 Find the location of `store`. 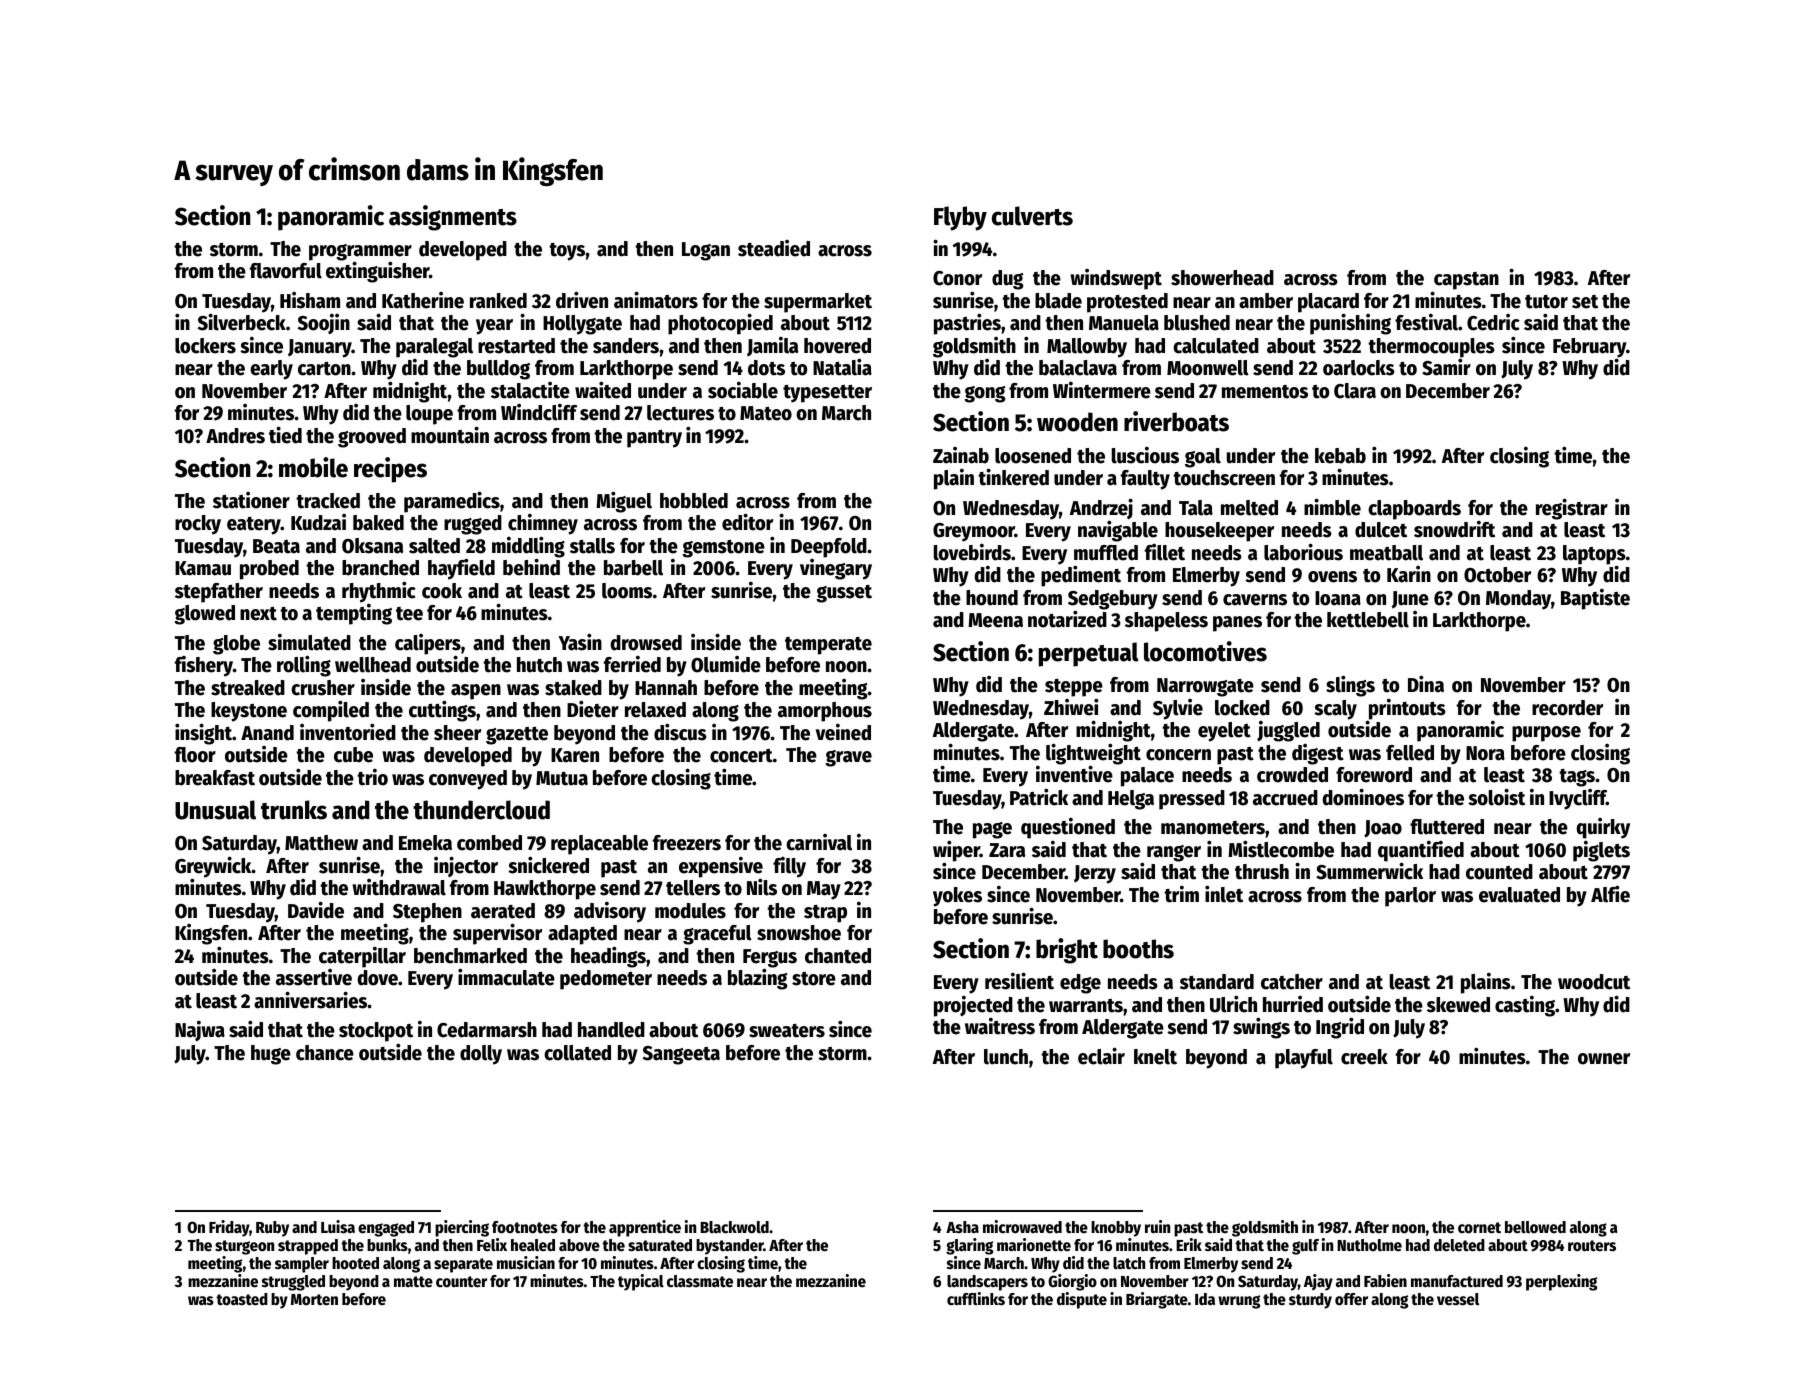

store is located at coordinates (814, 979).
